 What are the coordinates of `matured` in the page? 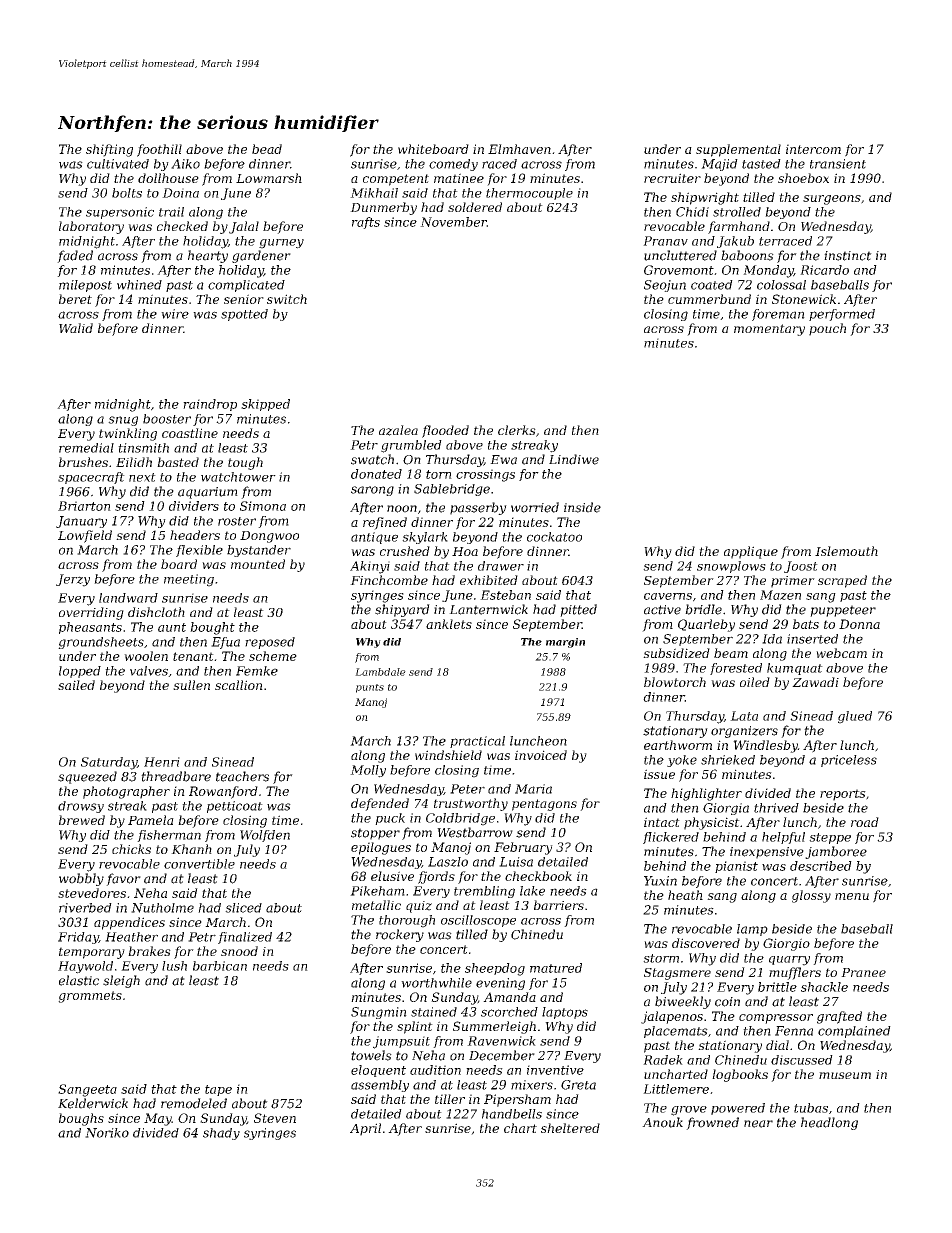 It's located at (556, 968).
